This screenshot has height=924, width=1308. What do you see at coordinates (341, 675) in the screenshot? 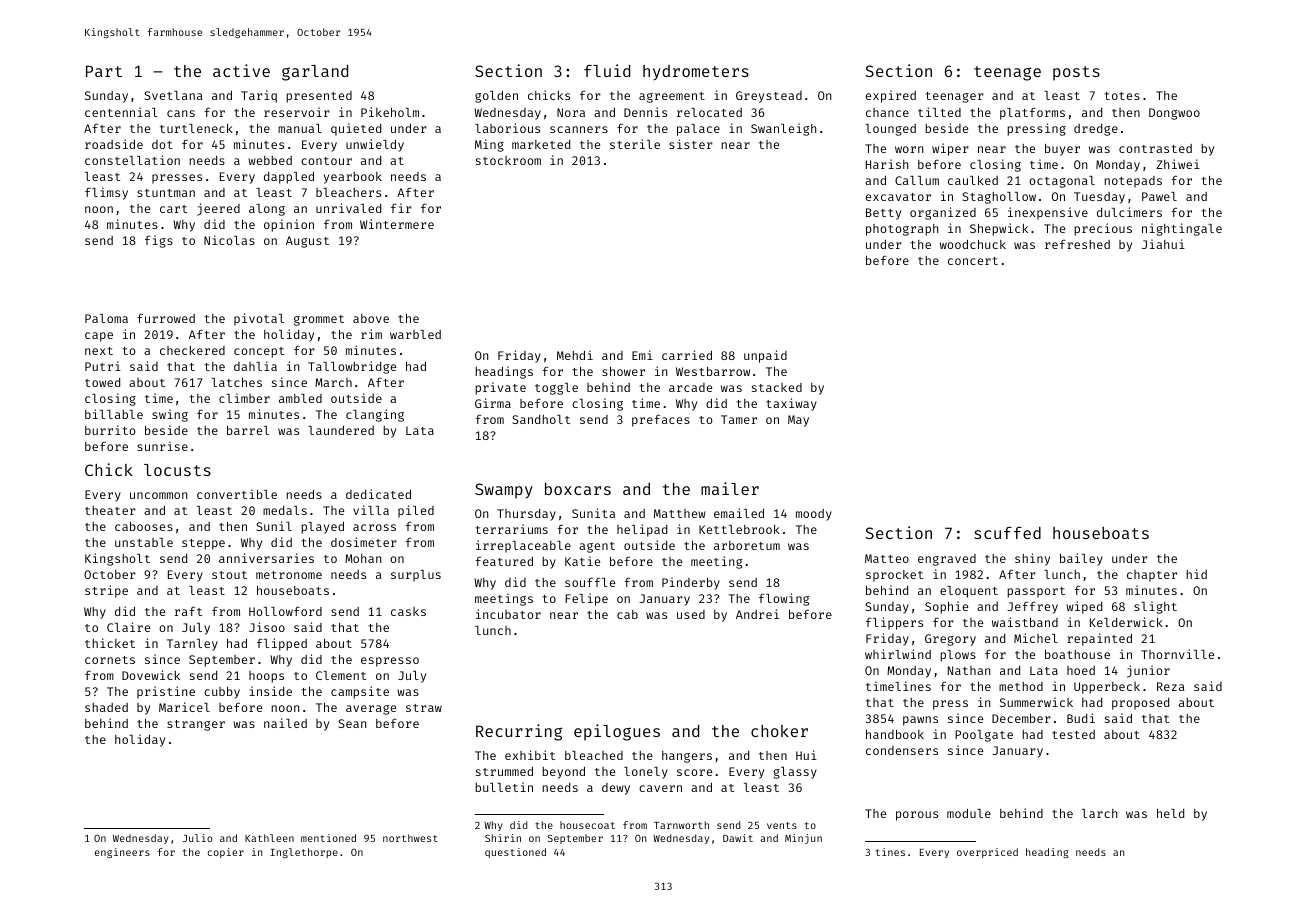
I see `Clement` at bounding box center [341, 675].
